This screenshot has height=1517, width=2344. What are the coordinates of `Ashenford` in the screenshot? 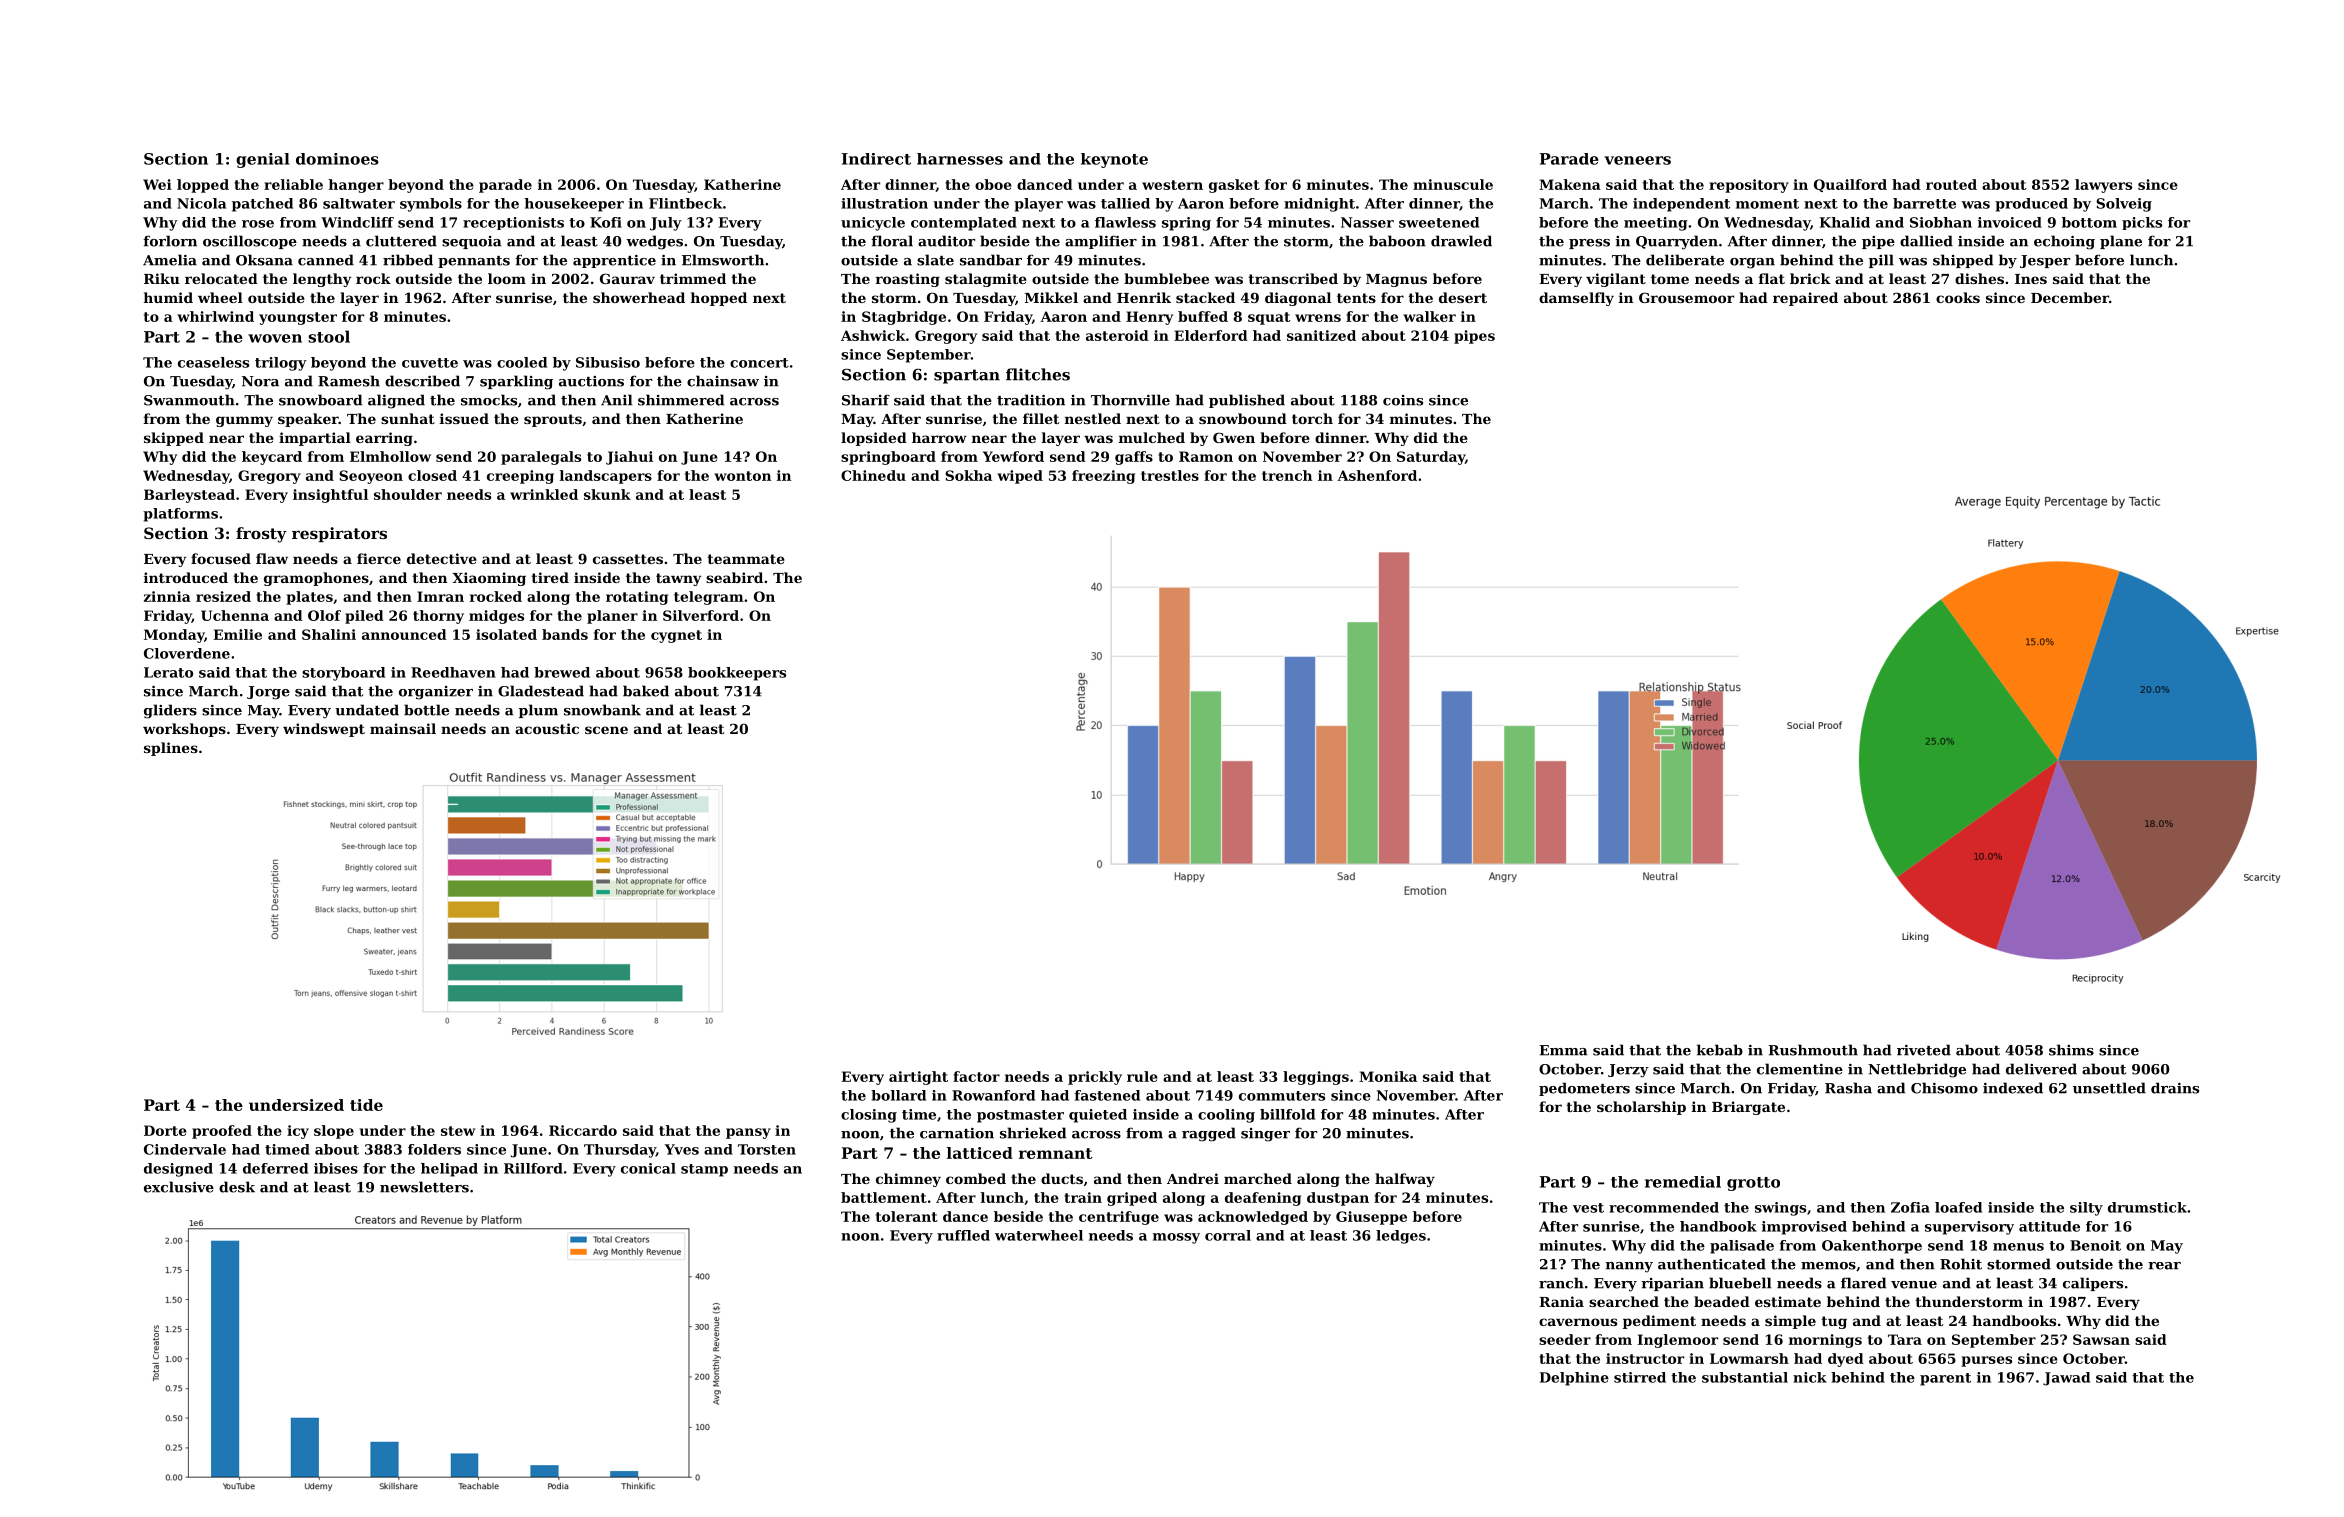 It's located at (1377, 475).
